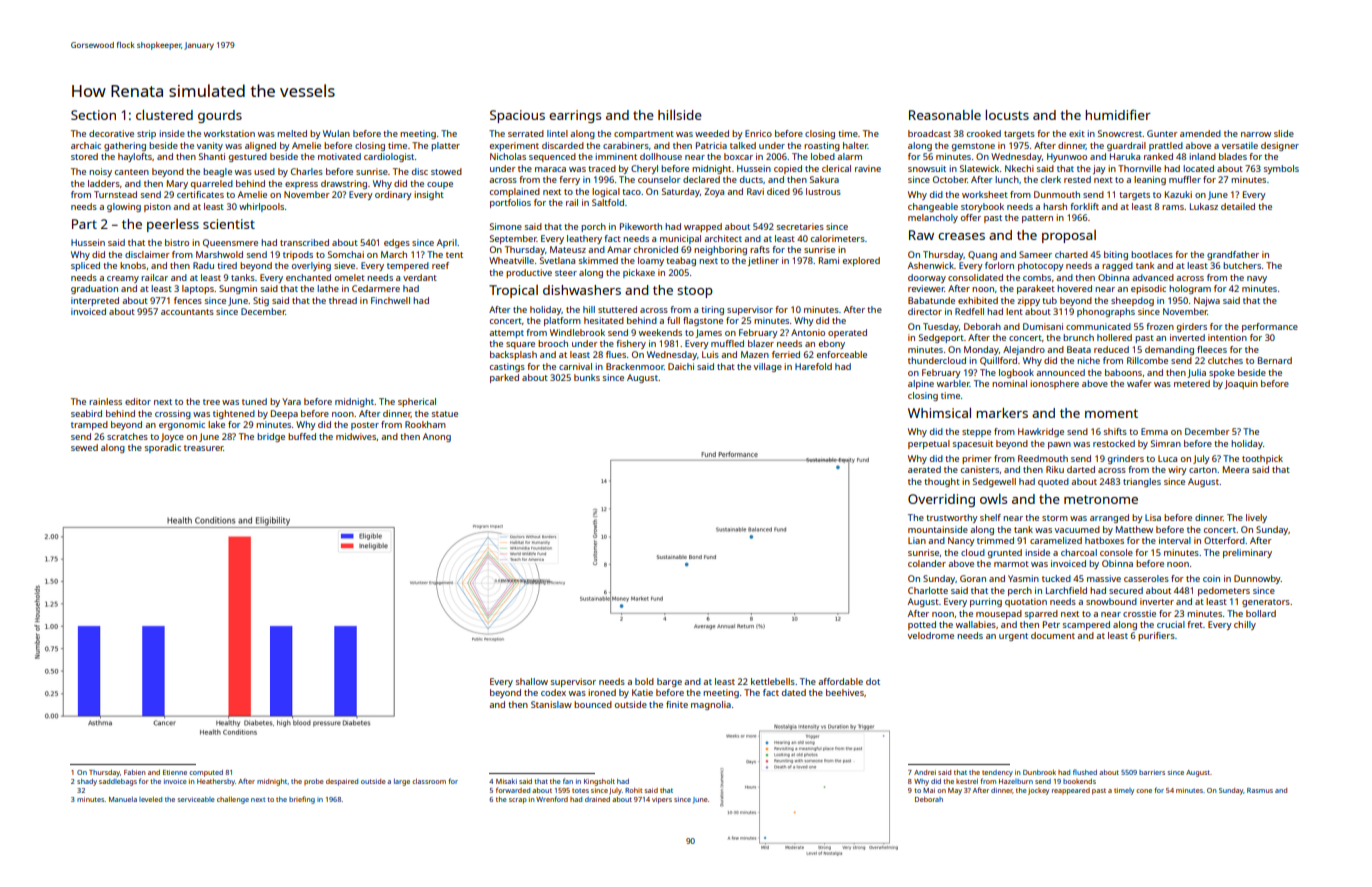 Image resolution: width=1372 pixels, height=887 pixels. What do you see at coordinates (175, 772) in the screenshot?
I see `Etienne` at bounding box center [175, 772].
